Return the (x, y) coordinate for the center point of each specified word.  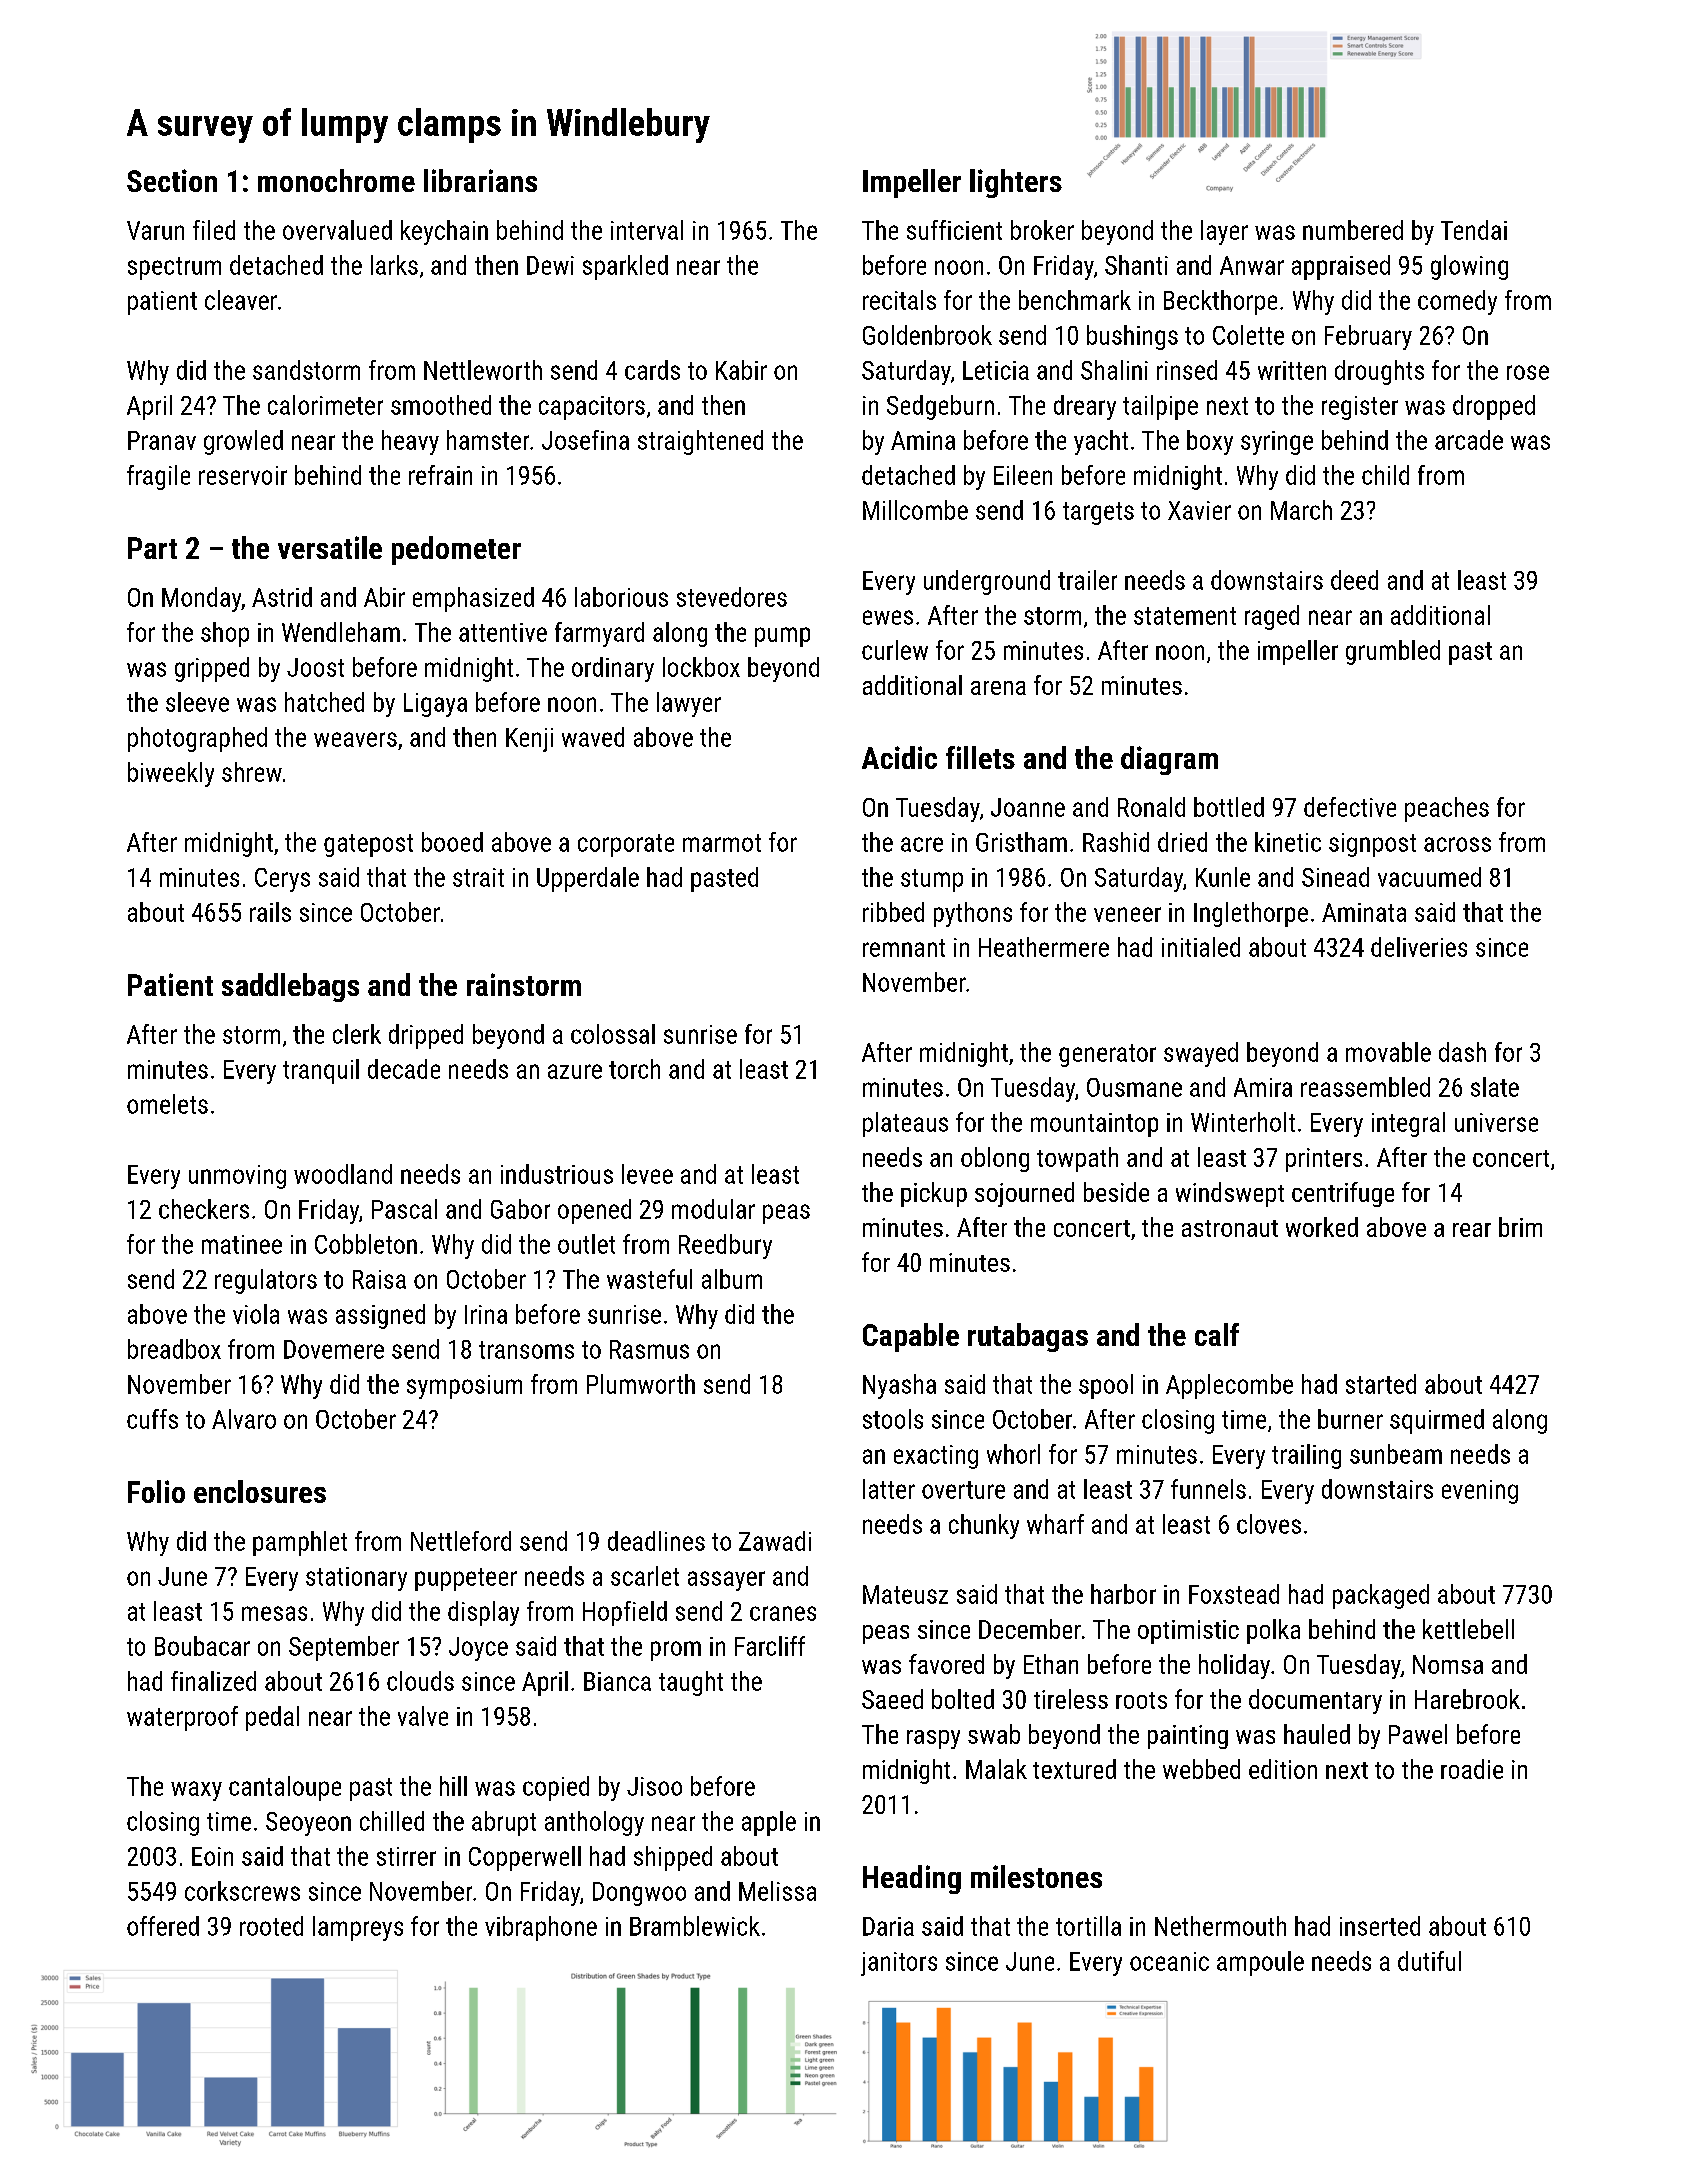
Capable (911, 1337)
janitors (899, 1964)
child (1385, 475)
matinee (242, 1244)
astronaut (1230, 1228)
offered (163, 1926)
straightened (700, 442)
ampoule (1260, 1963)
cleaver (241, 300)
